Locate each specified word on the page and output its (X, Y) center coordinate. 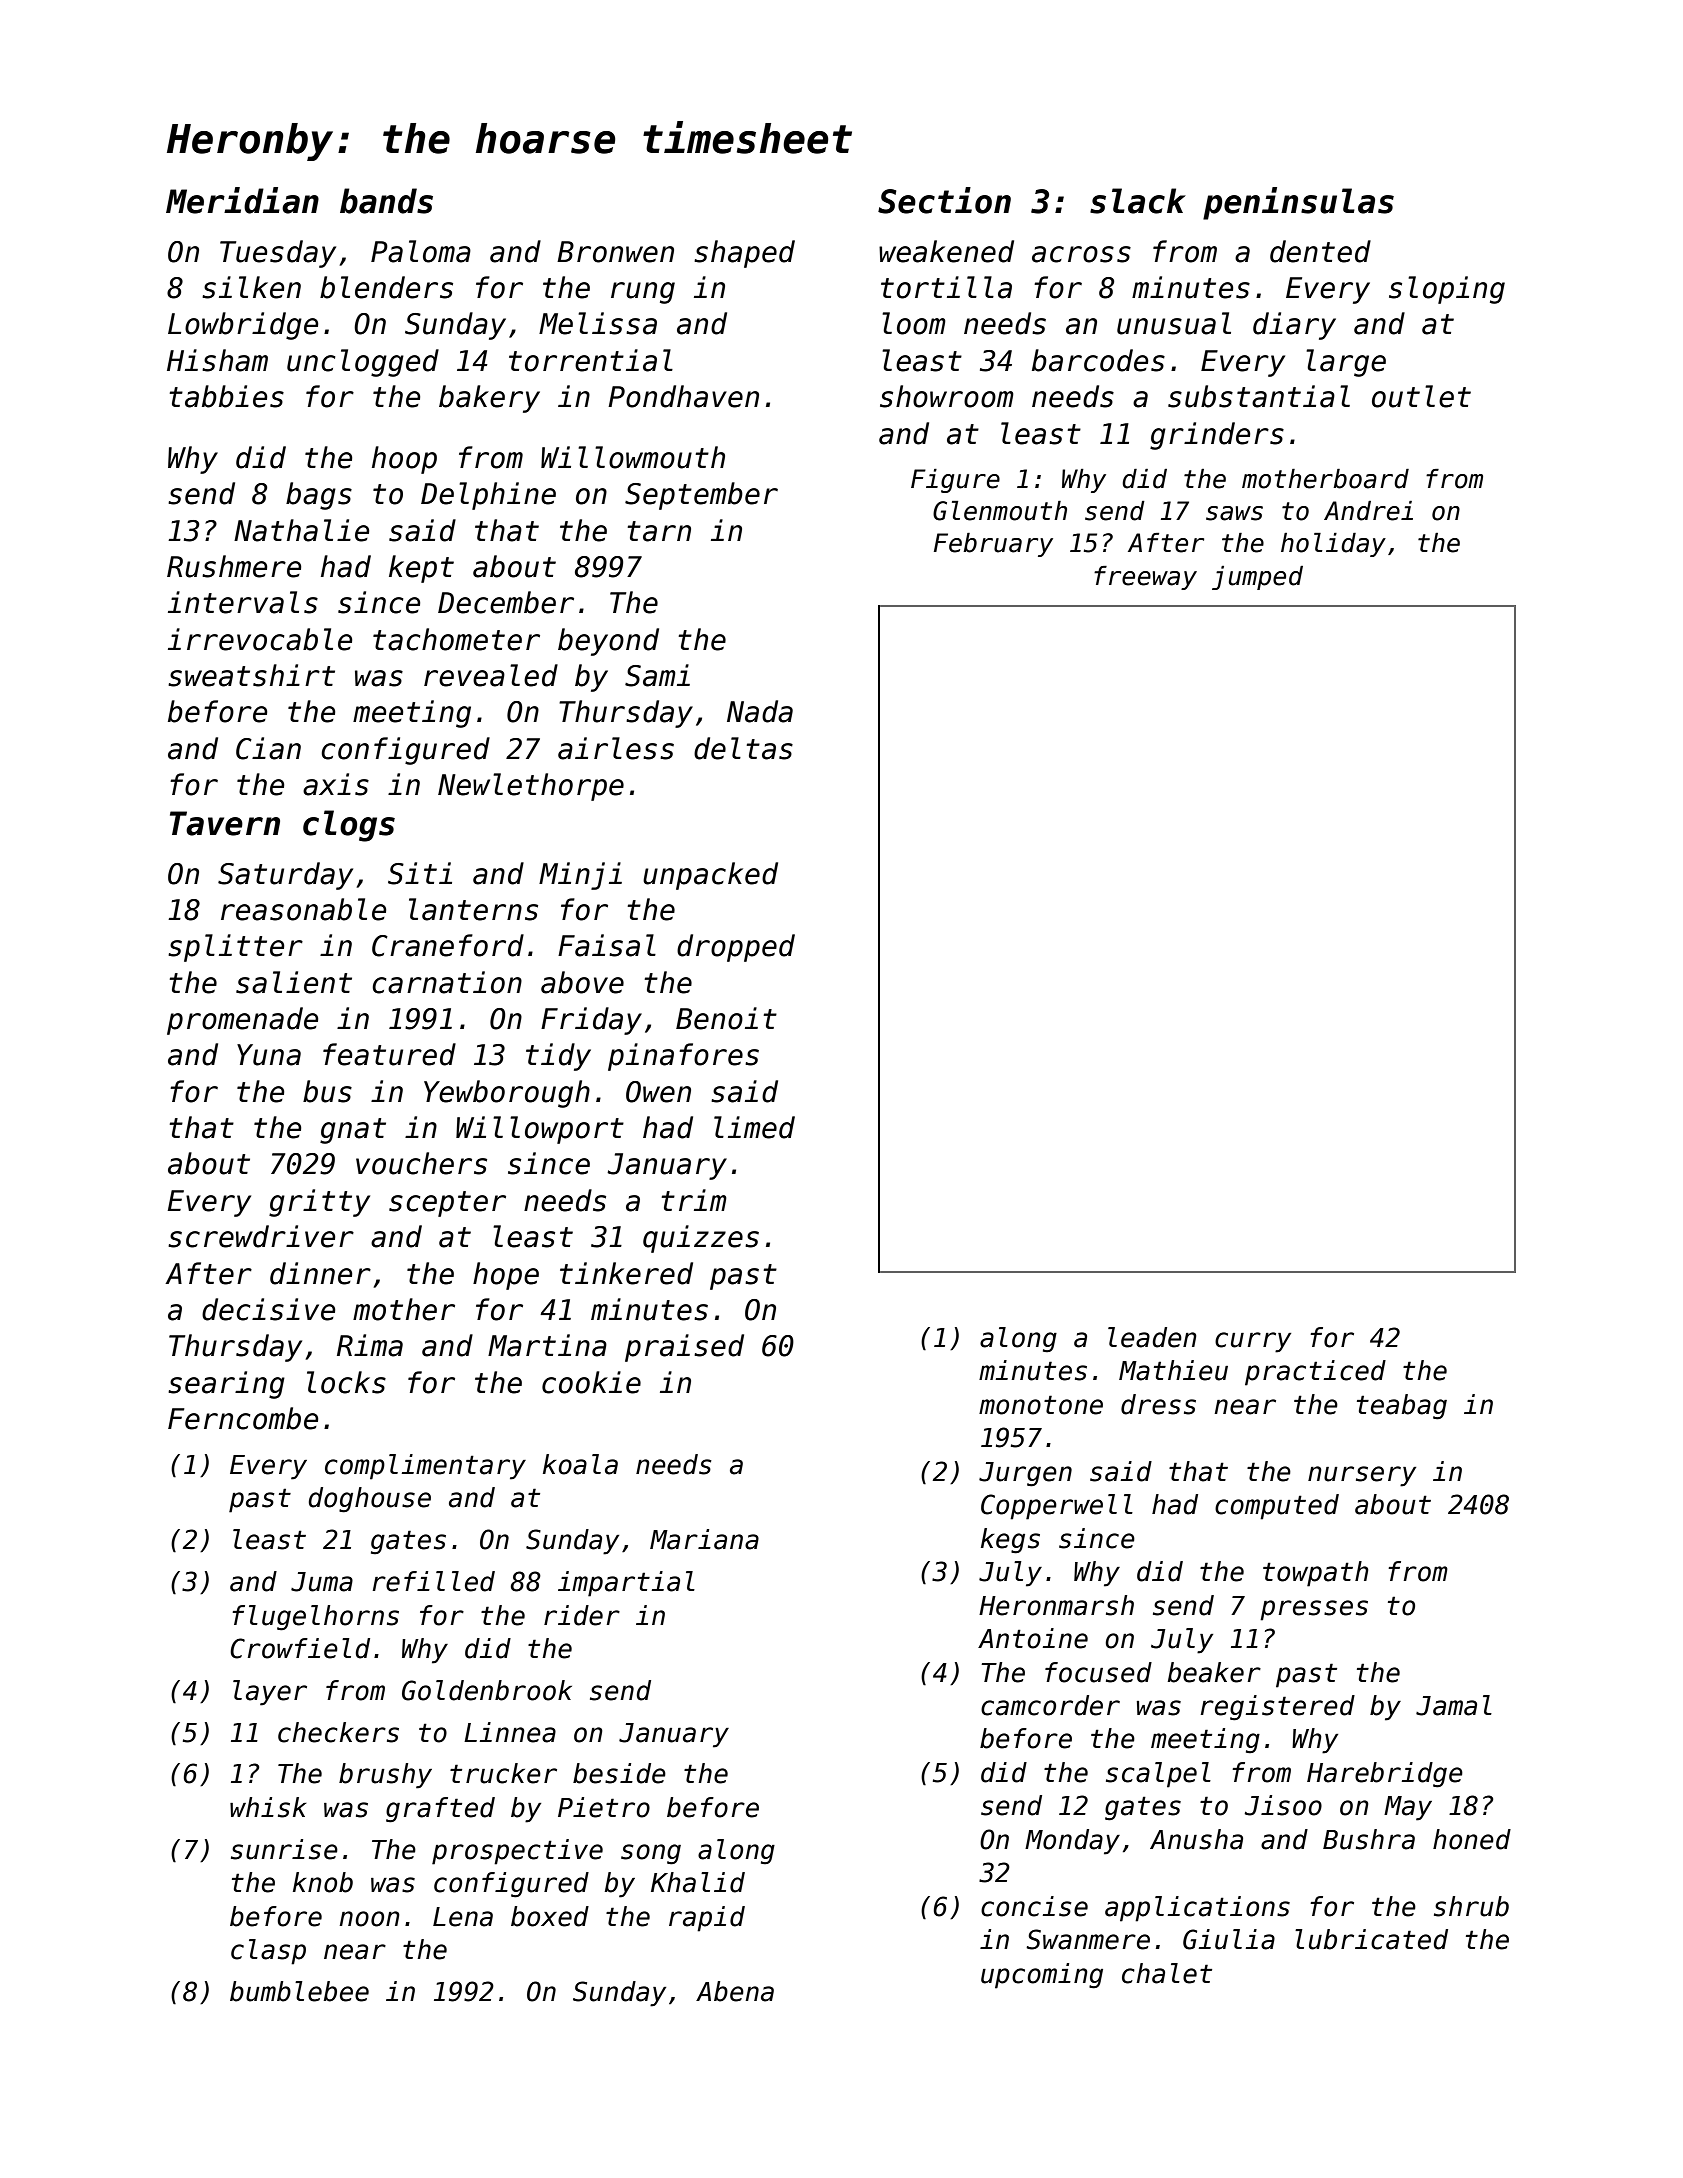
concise (1034, 1906)
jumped (1257, 578)
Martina (547, 1345)
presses (1314, 1610)
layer (270, 1693)
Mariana (704, 1539)
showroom (947, 396)
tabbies (226, 396)
